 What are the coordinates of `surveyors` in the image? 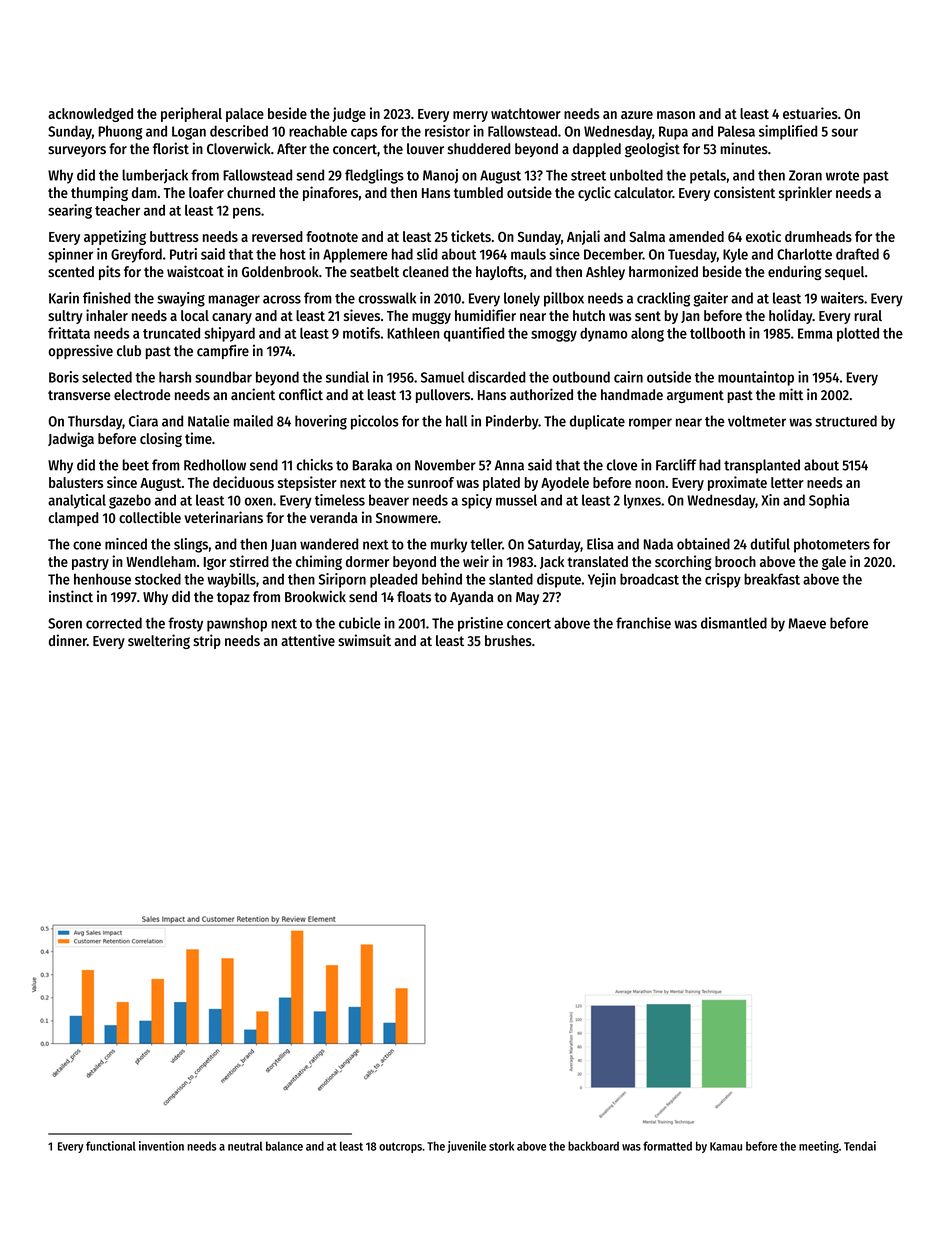 It's located at (77, 151).
